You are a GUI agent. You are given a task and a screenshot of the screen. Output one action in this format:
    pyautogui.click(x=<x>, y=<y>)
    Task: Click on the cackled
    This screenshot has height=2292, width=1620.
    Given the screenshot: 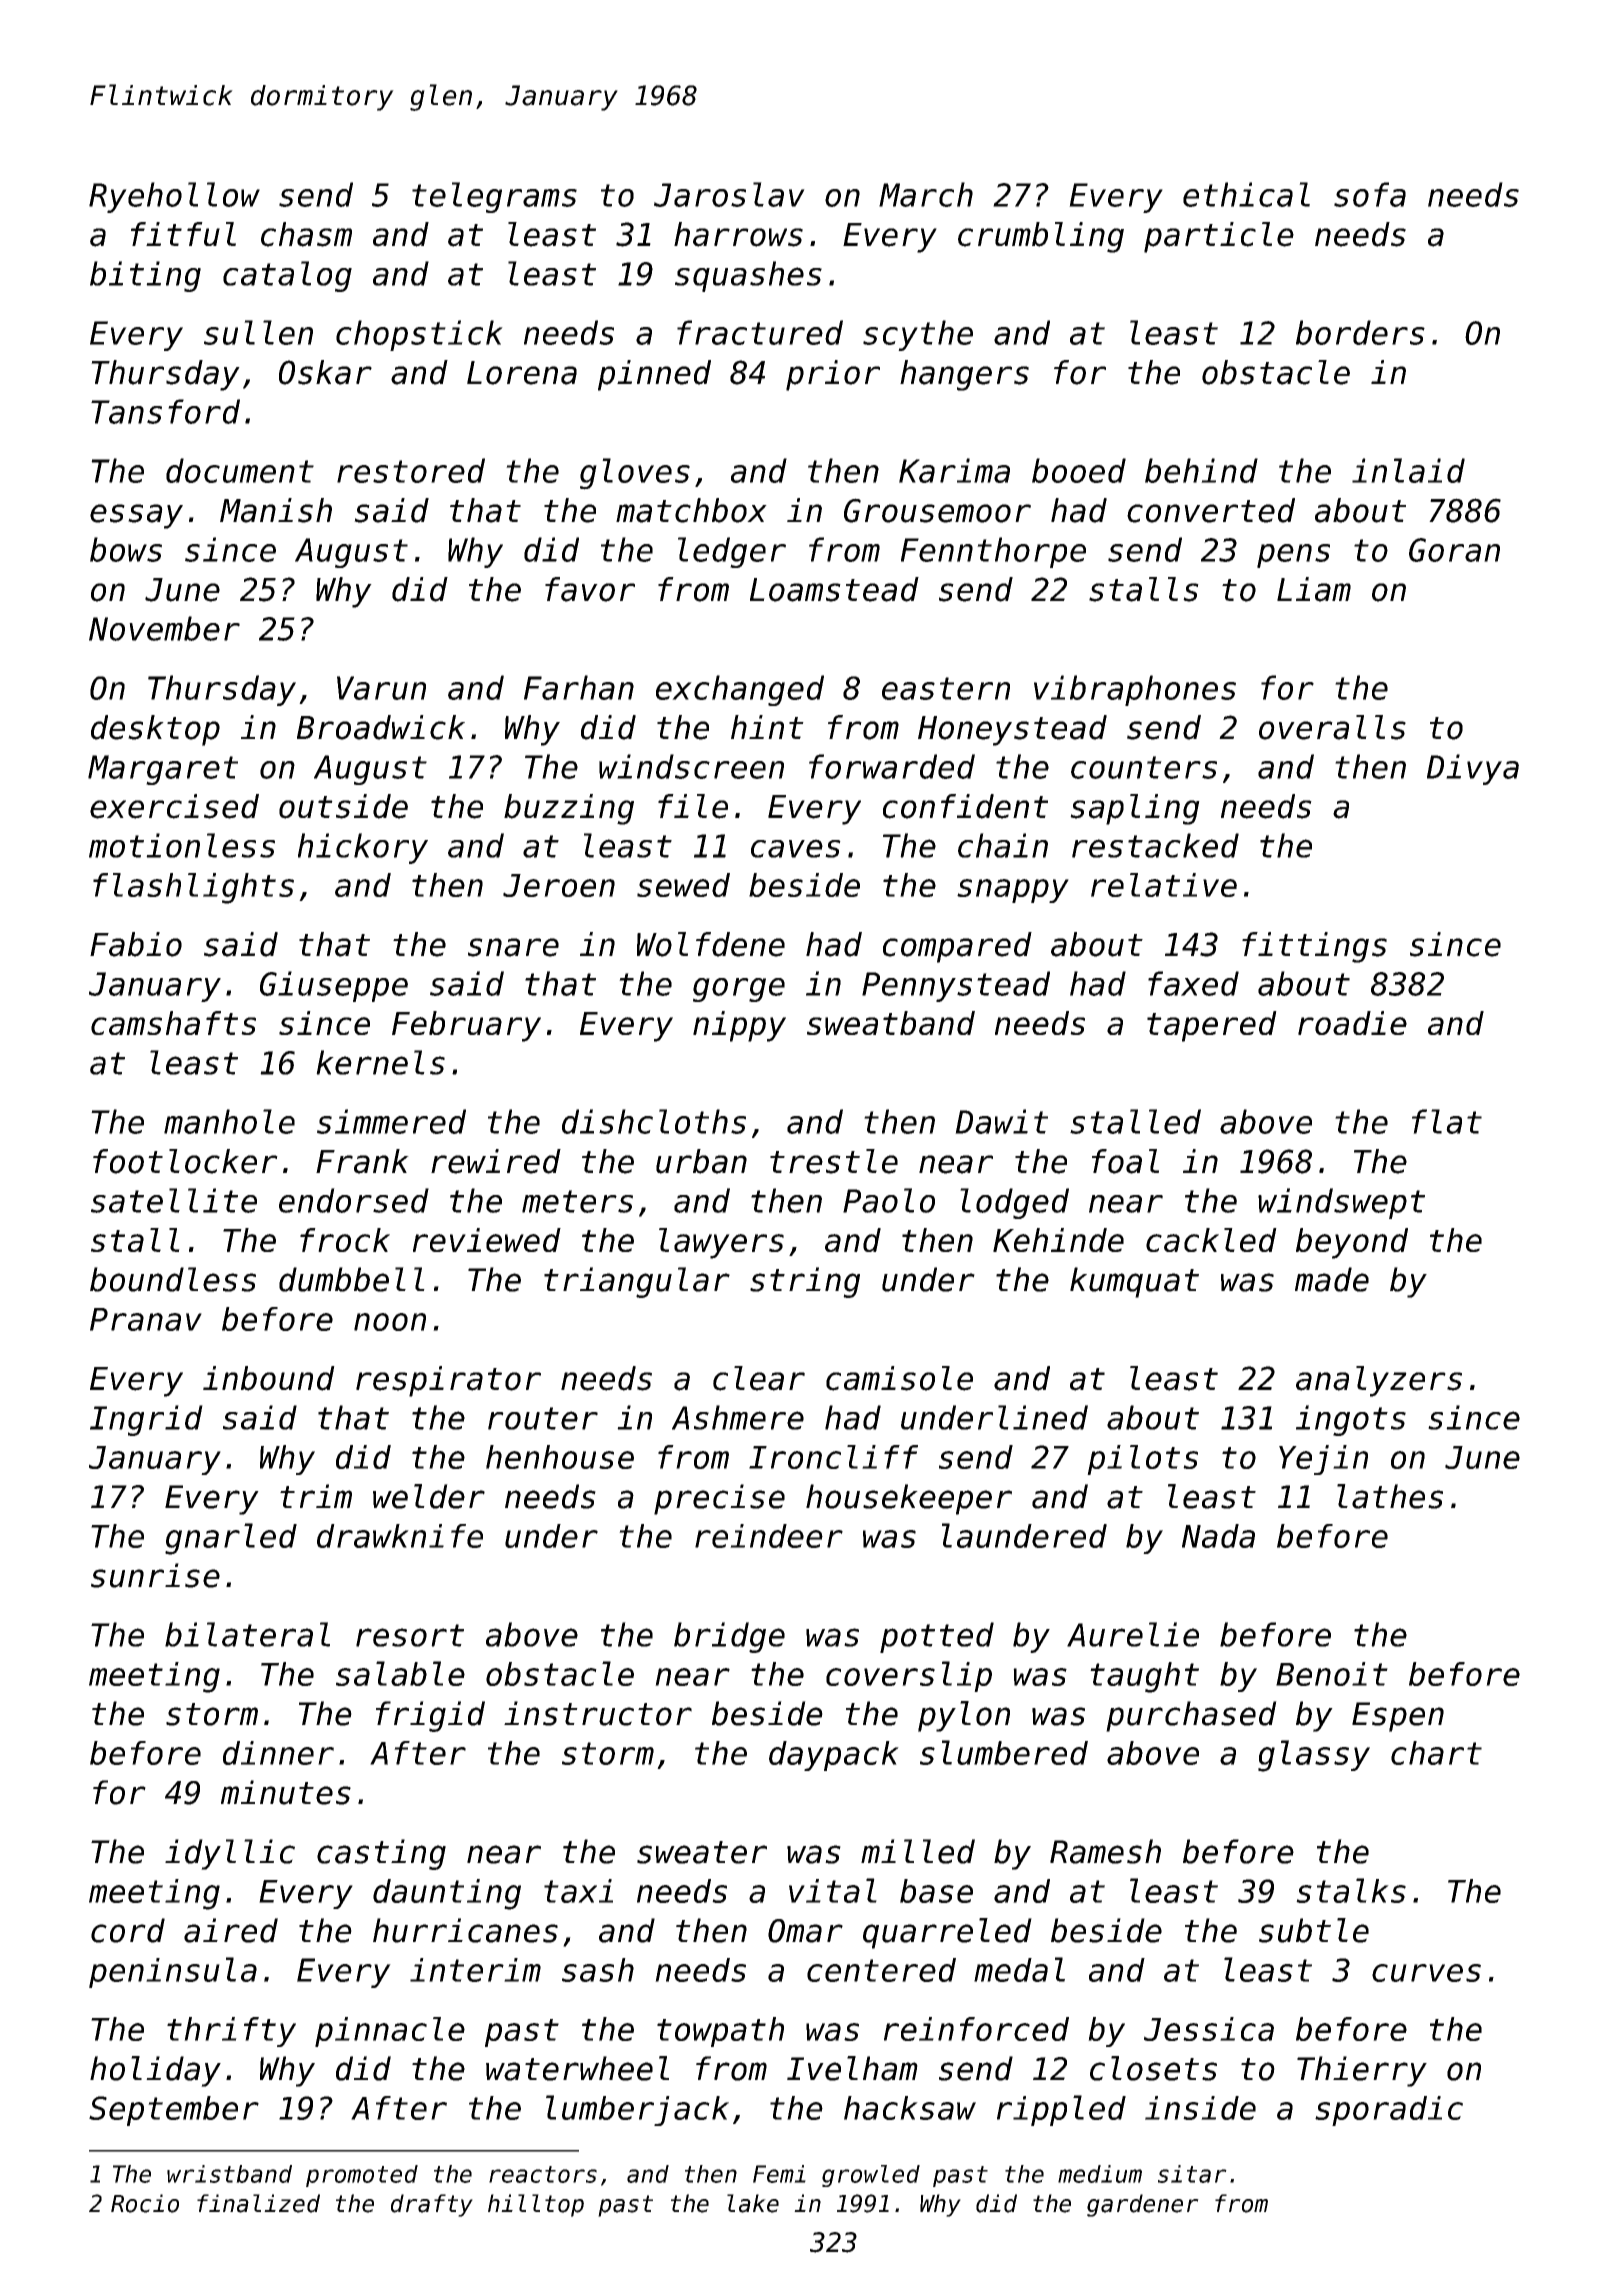 What is the action you would take?
    pyautogui.click(x=1211, y=1240)
